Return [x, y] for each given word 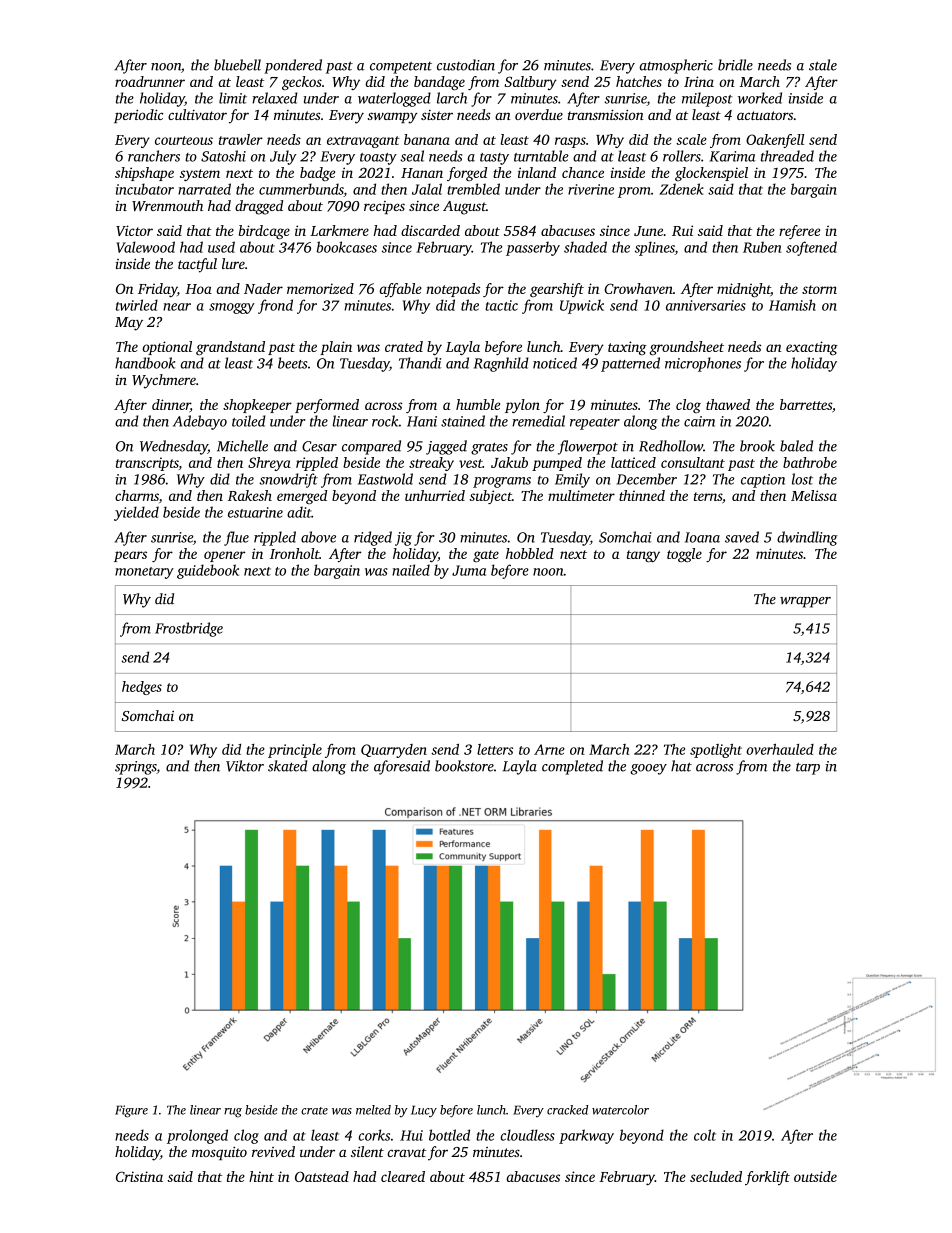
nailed [411, 570]
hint [261, 1176]
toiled [249, 421]
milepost [707, 99]
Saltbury [530, 83]
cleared [403, 1176]
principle [295, 751]
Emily [572, 480]
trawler [241, 139]
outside [815, 1176]
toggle [684, 555]
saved [742, 537]
